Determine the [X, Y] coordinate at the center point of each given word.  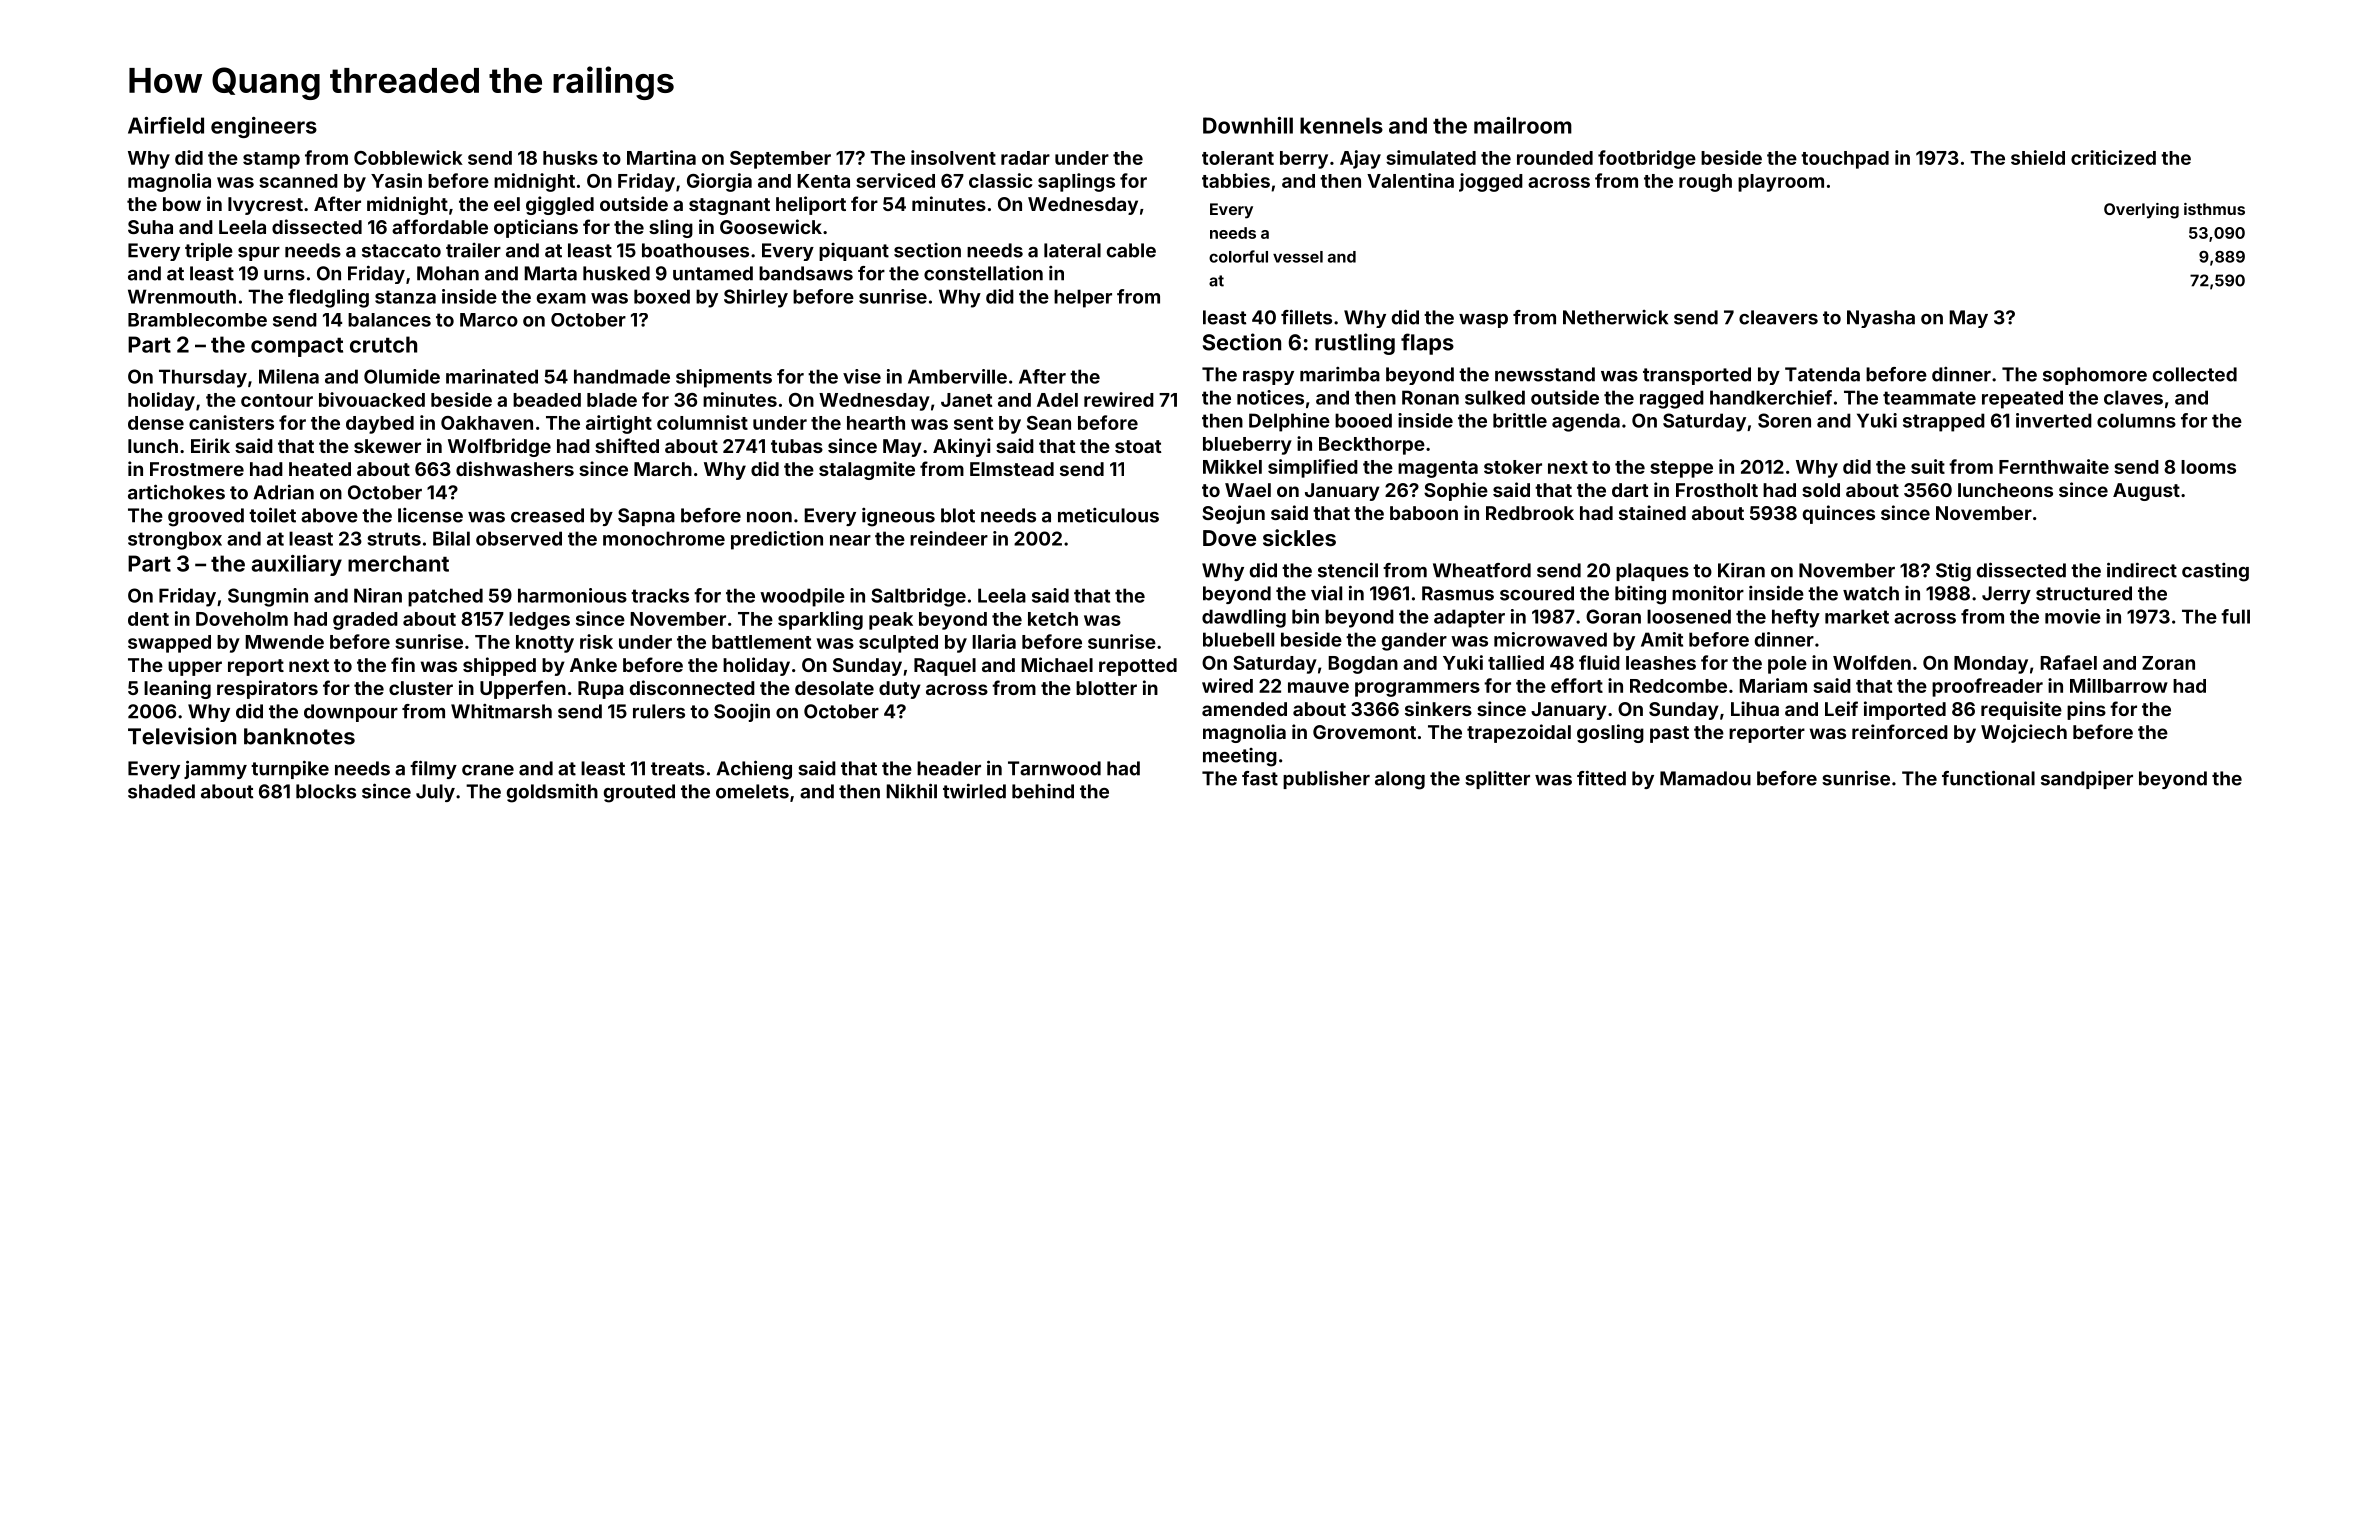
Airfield [166, 125]
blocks [326, 791]
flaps [1427, 344]
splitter [1497, 780]
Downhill [1248, 125]
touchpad [1845, 160]
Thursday [203, 378]
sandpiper [2087, 780]
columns [2136, 420]
